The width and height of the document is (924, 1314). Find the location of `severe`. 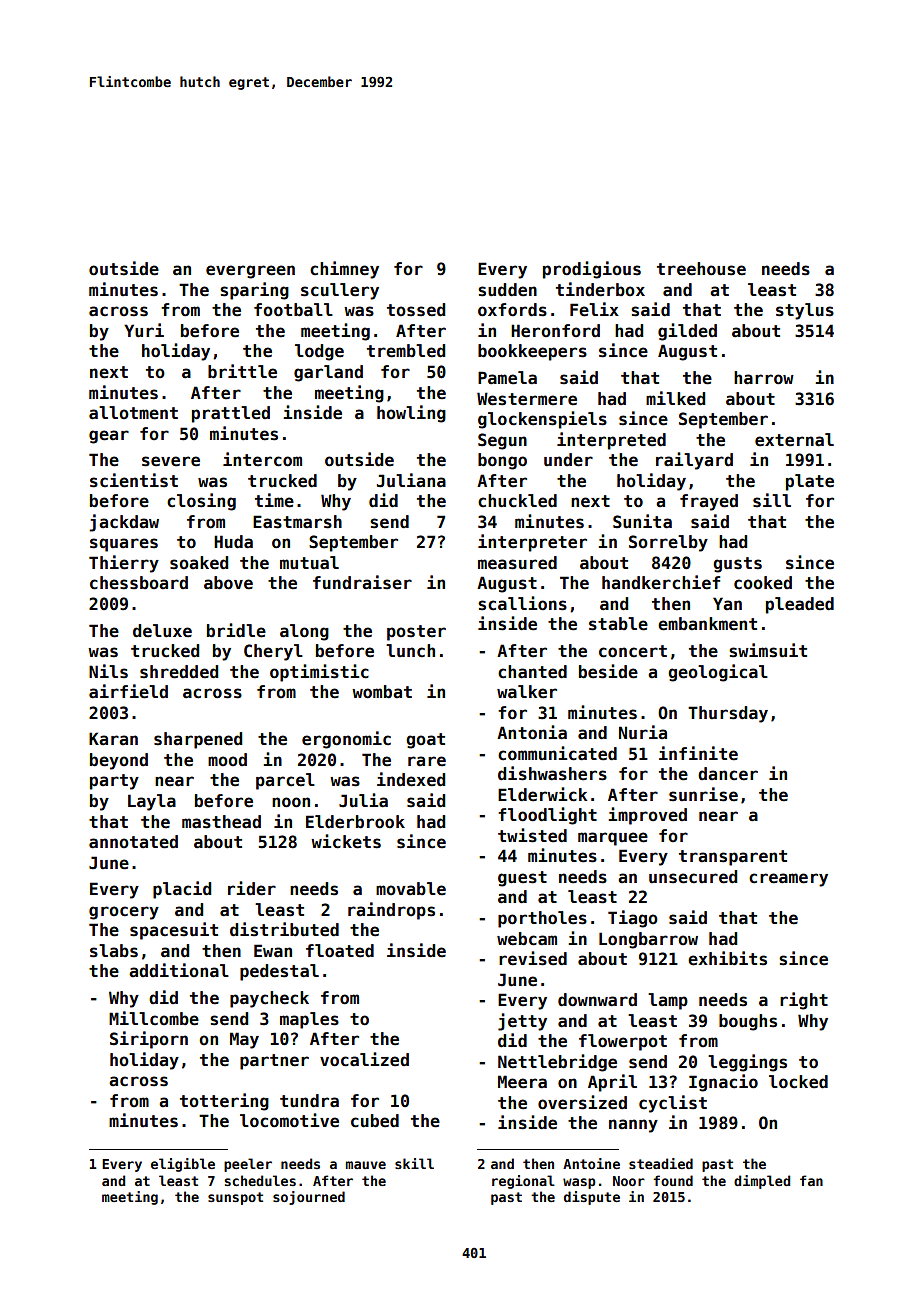

severe is located at coordinates (171, 461).
